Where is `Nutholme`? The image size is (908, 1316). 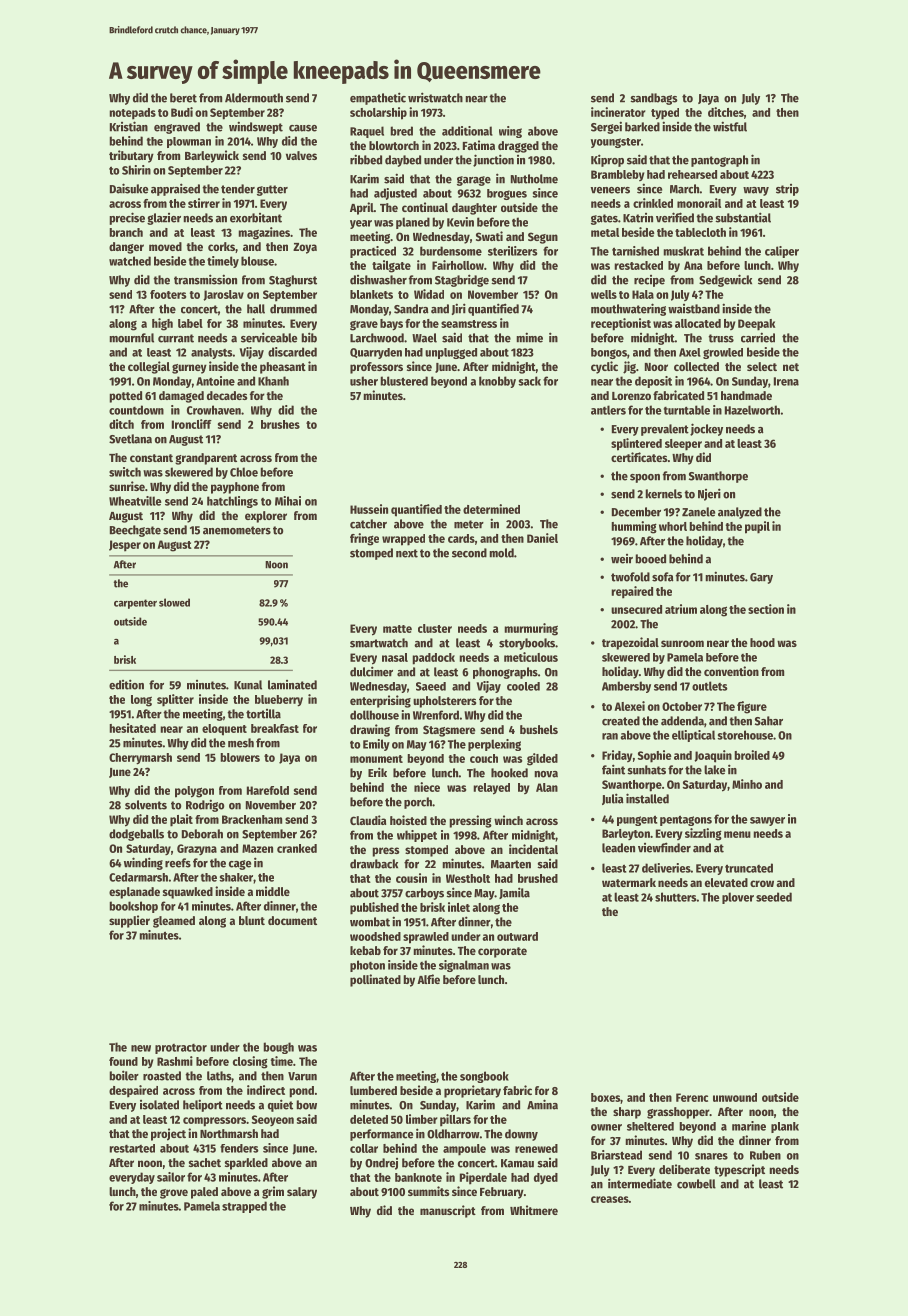
Nutholme is located at coordinates (534, 179).
